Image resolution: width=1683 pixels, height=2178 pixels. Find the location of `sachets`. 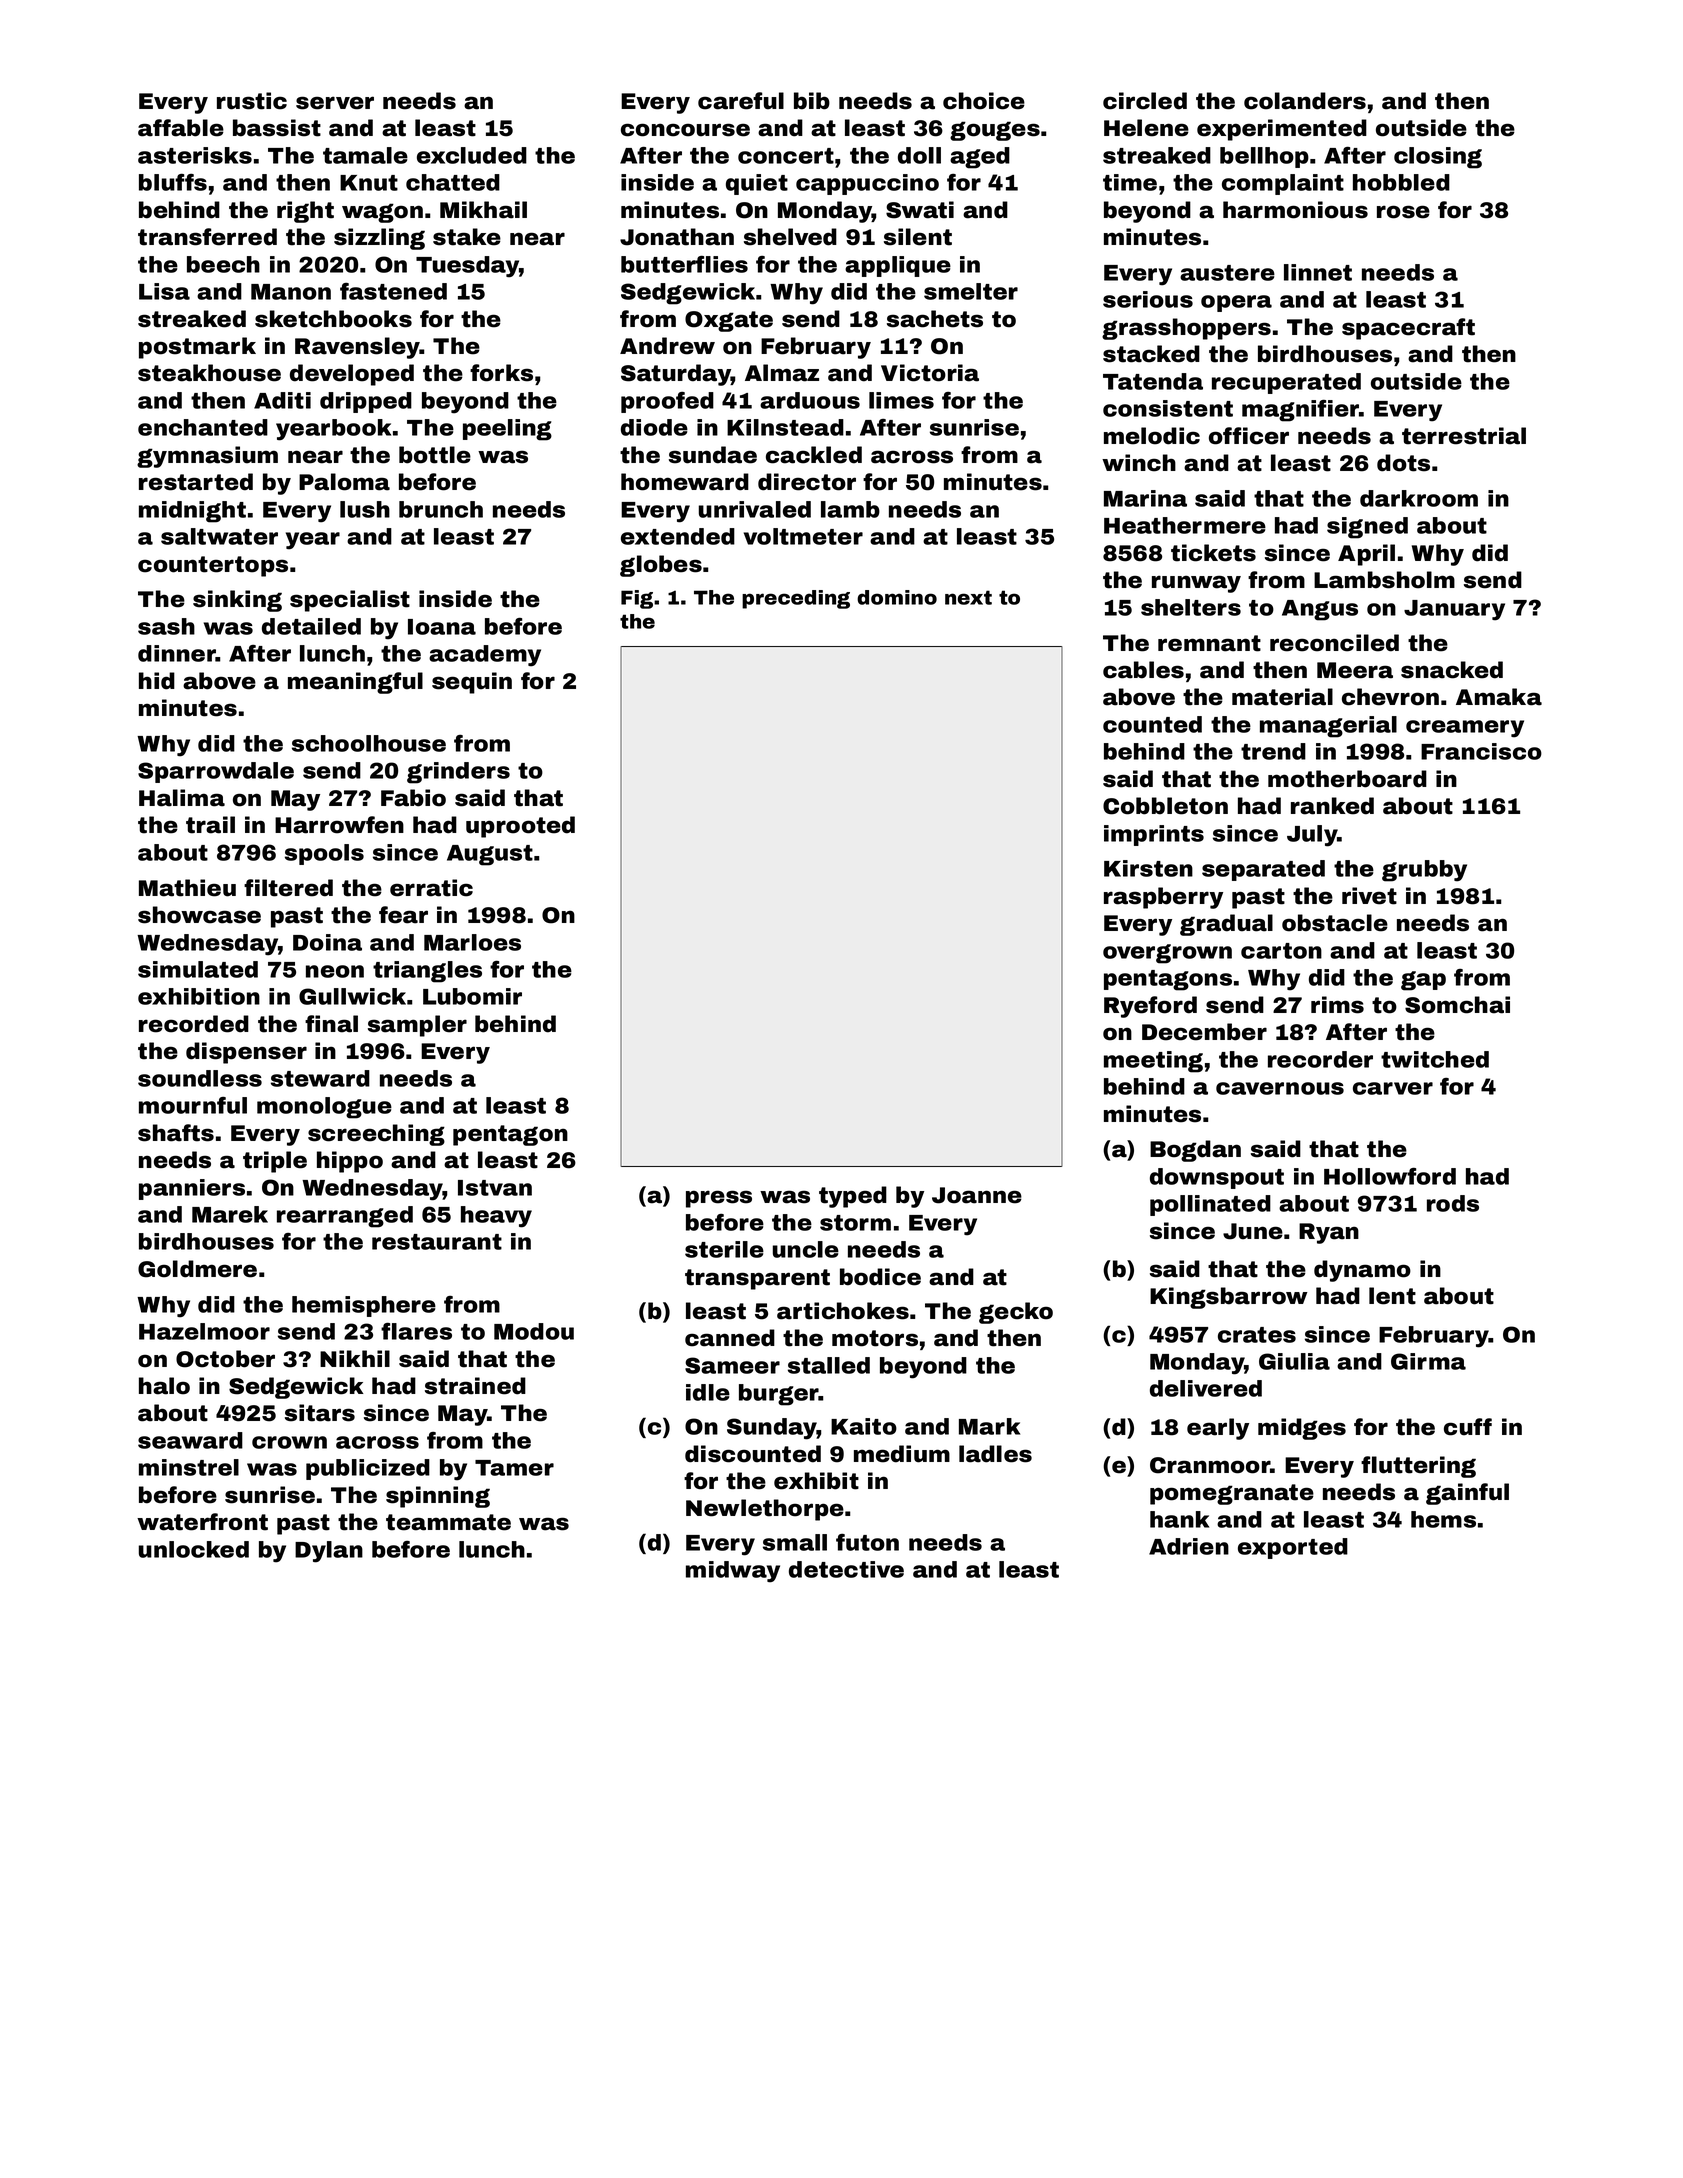

sachets is located at coordinates (935, 319).
